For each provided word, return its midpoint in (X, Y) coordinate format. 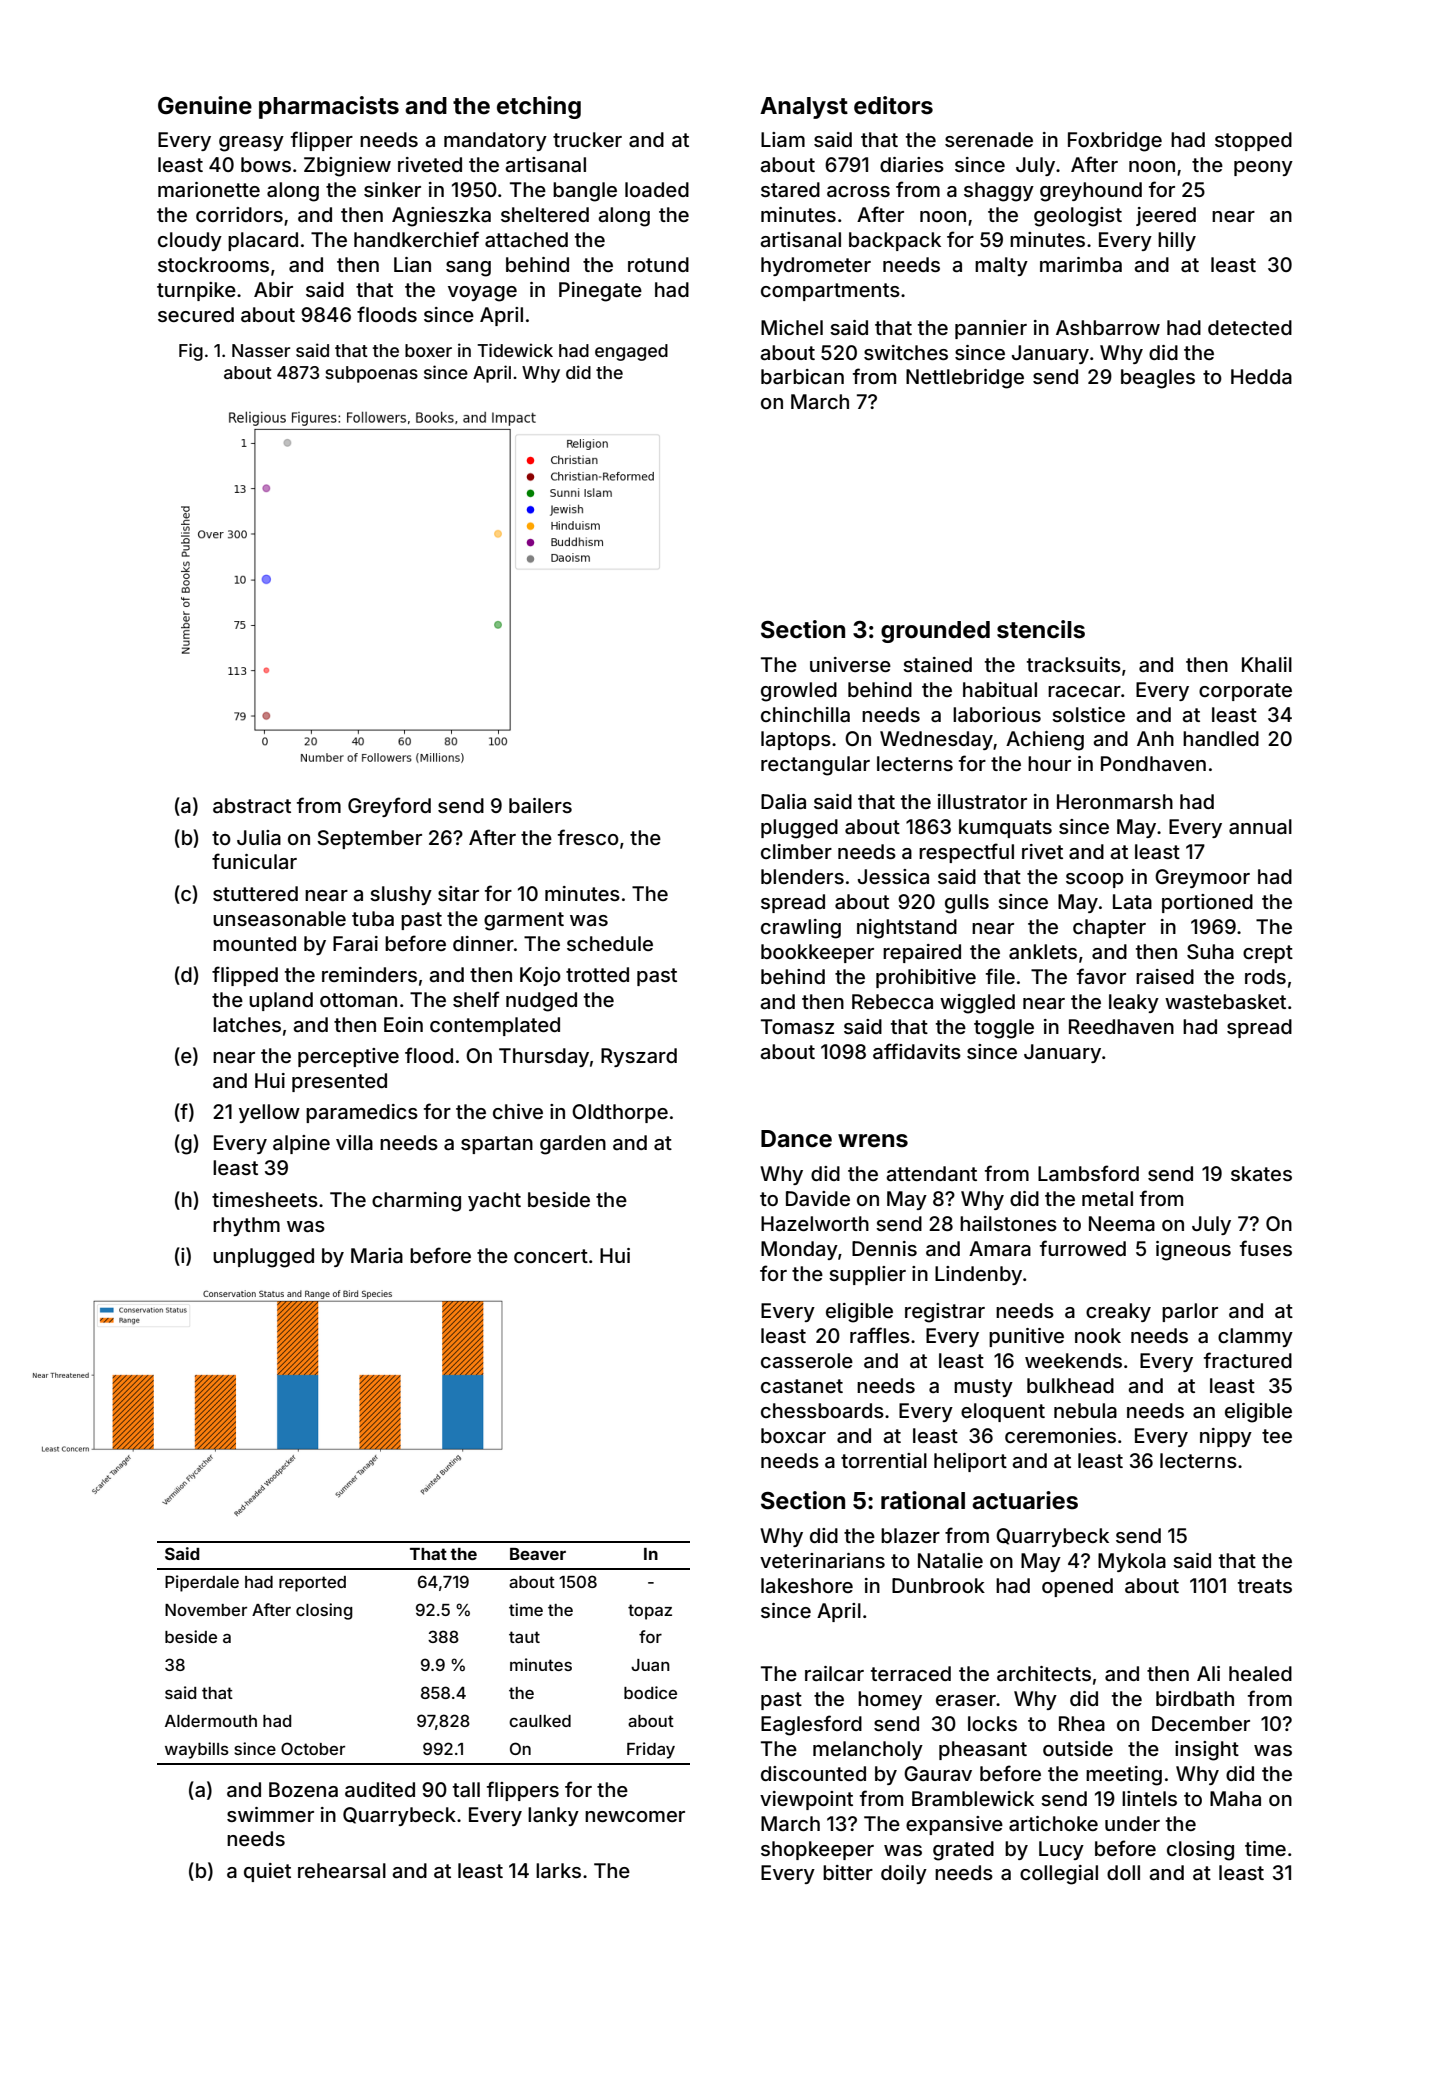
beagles (1158, 379)
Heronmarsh (1115, 801)
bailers (540, 805)
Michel (792, 327)
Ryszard (639, 1057)
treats (1265, 1586)
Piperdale (202, 1583)
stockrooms (213, 264)
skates (1261, 1173)
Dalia (783, 801)
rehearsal (342, 1870)
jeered (1166, 216)
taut (524, 1637)
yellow (269, 1113)
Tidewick (515, 350)
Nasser (261, 350)
